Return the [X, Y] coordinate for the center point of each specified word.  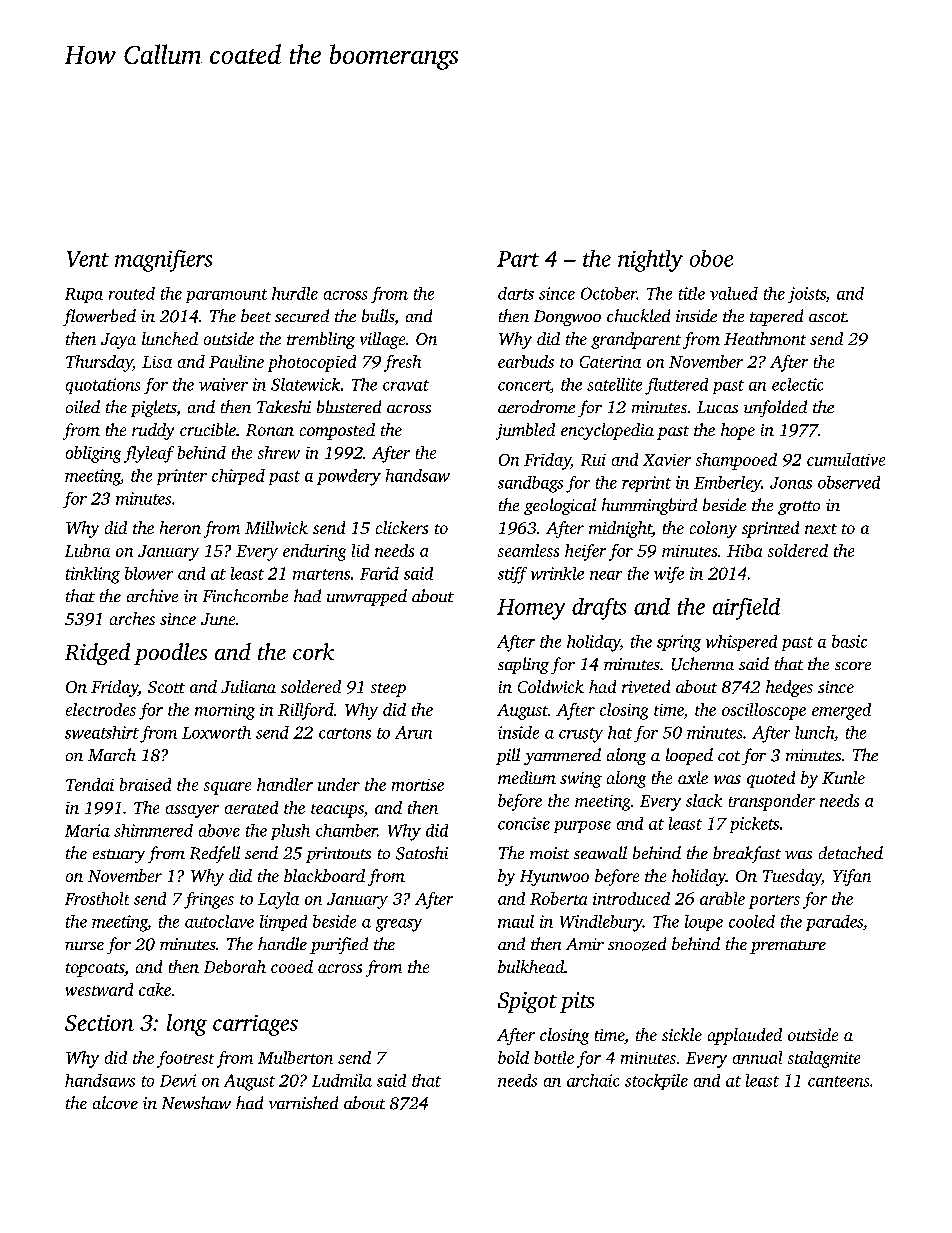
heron [180, 527]
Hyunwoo [554, 878]
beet [256, 315]
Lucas [717, 407]
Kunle [843, 777]
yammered [562, 756]
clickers [402, 527]
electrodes [101, 709]
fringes [209, 900]
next [821, 529]
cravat [406, 385]
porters [774, 902]
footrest [185, 1059]
